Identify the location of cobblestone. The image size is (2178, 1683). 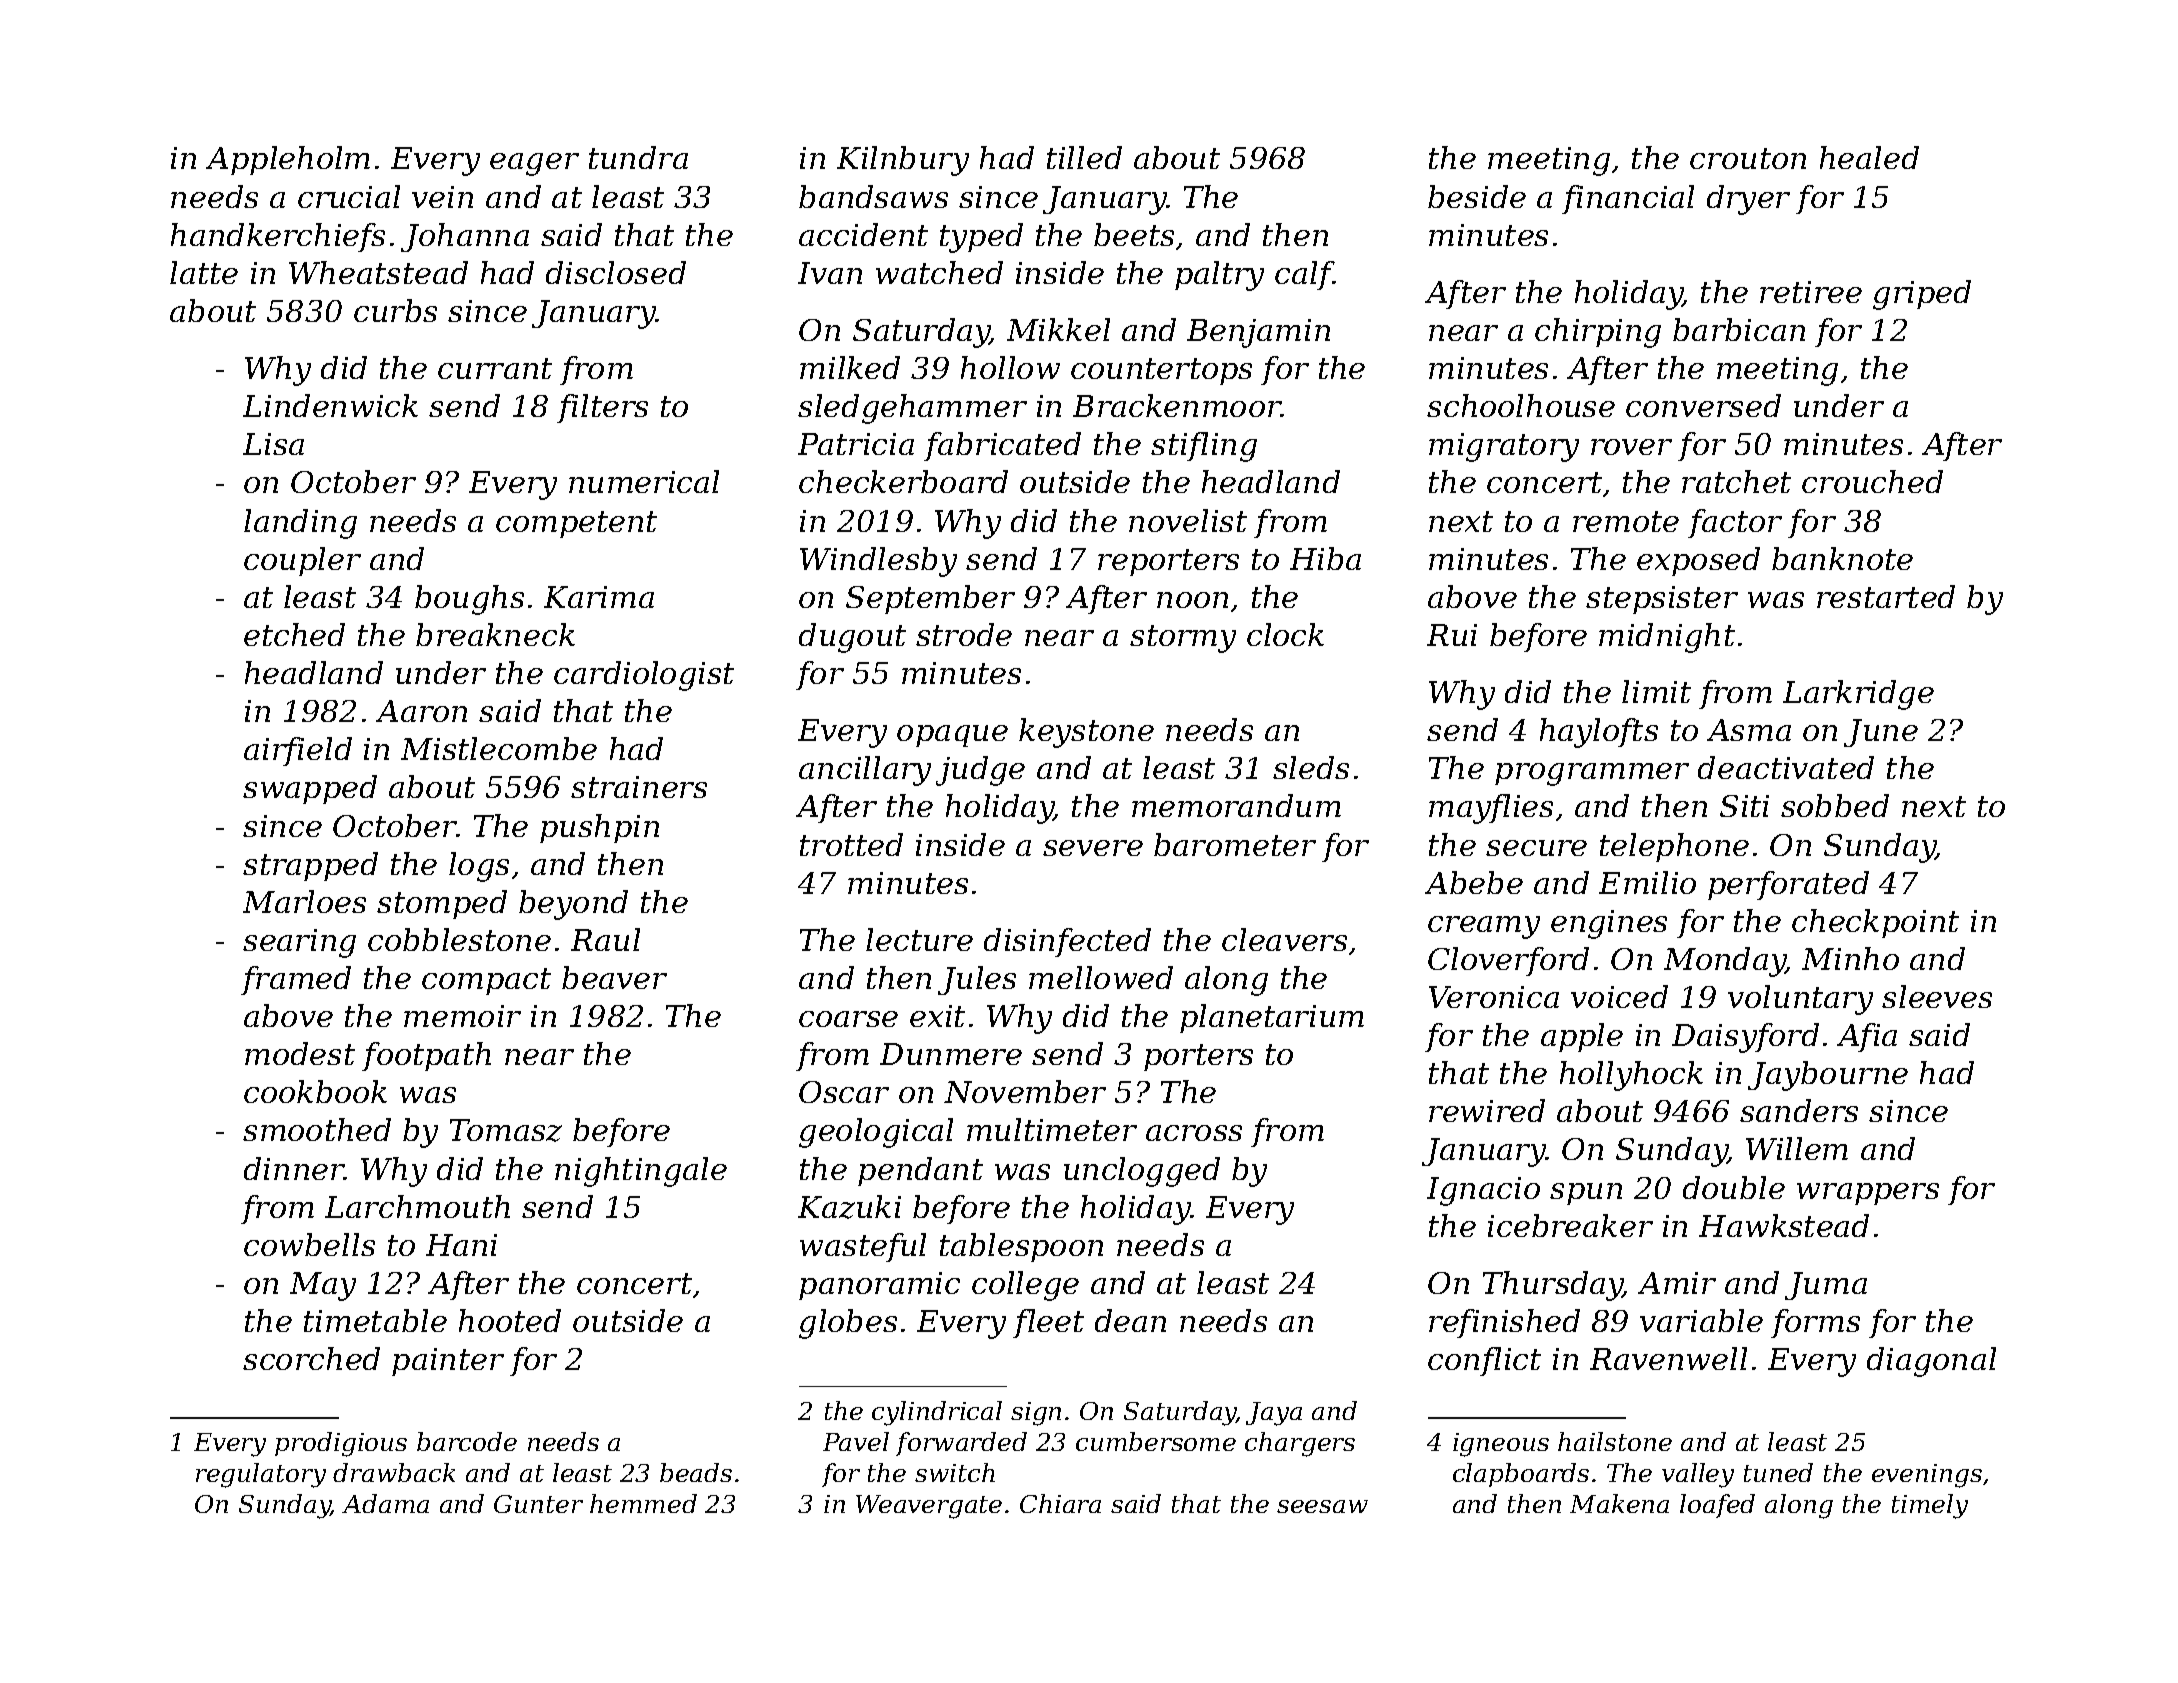
(459, 939).
